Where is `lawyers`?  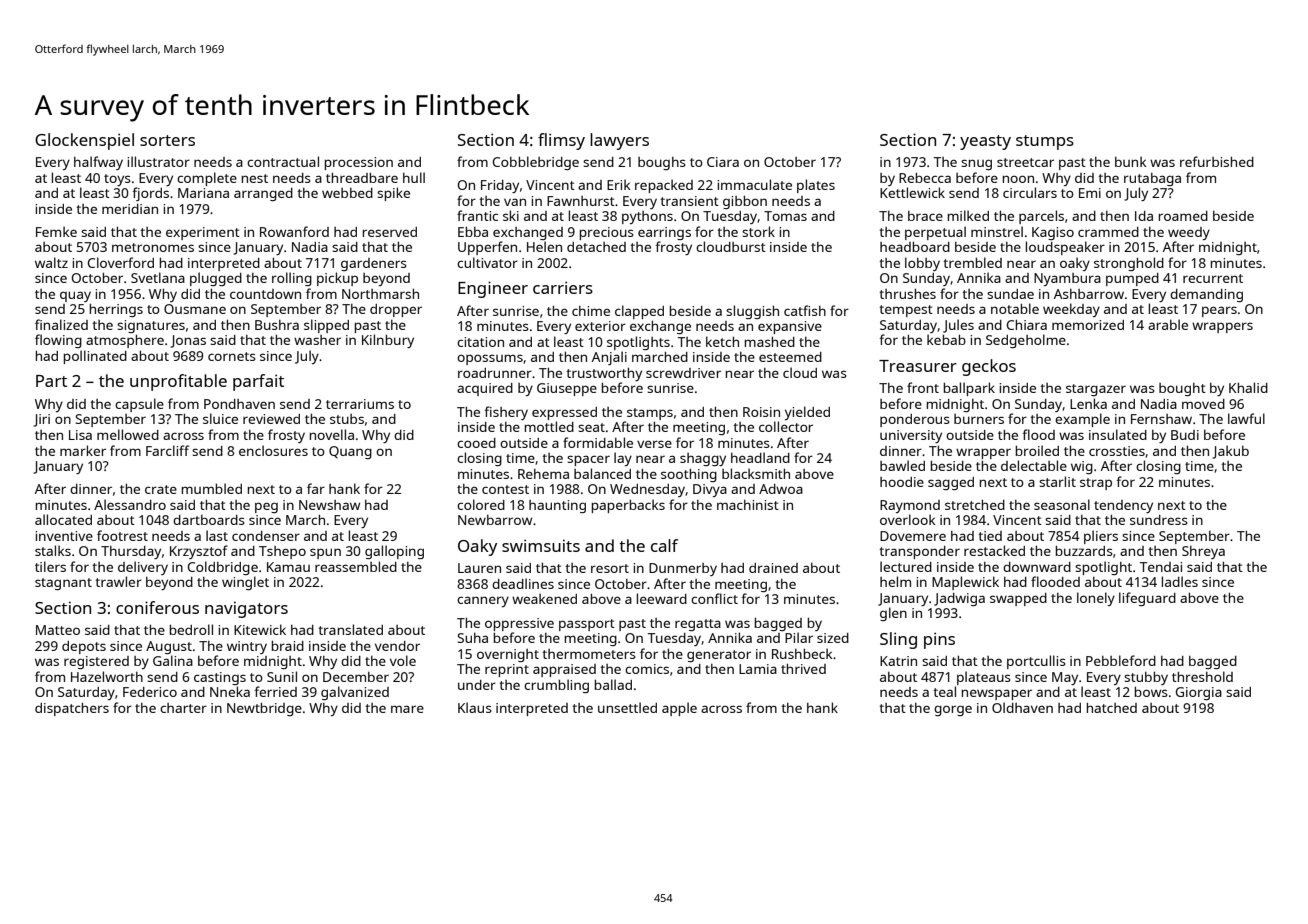 lawyers is located at coordinates (619, 141).
